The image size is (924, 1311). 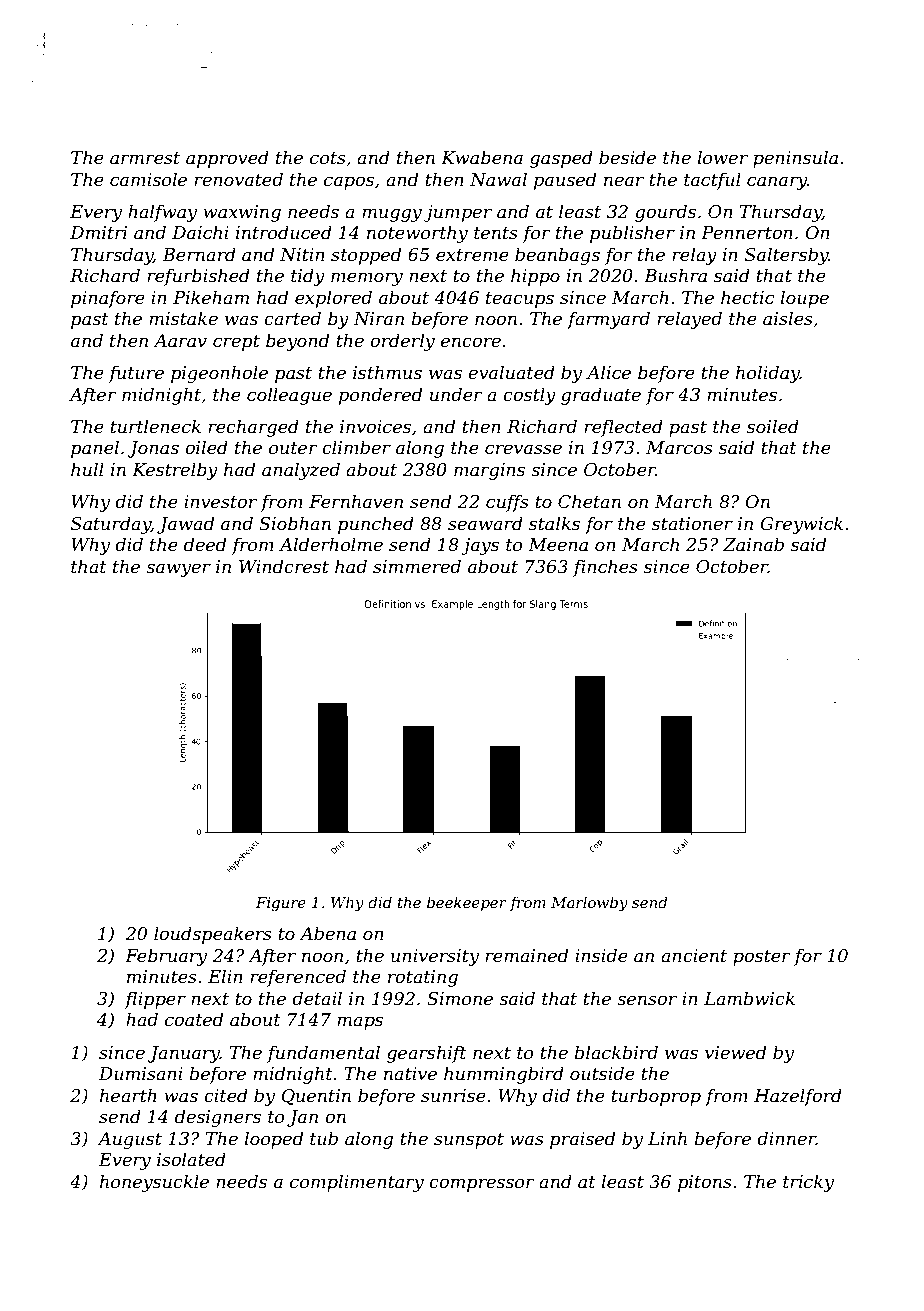 I want to click on Kestrelby, so click(x=175, y=471).
